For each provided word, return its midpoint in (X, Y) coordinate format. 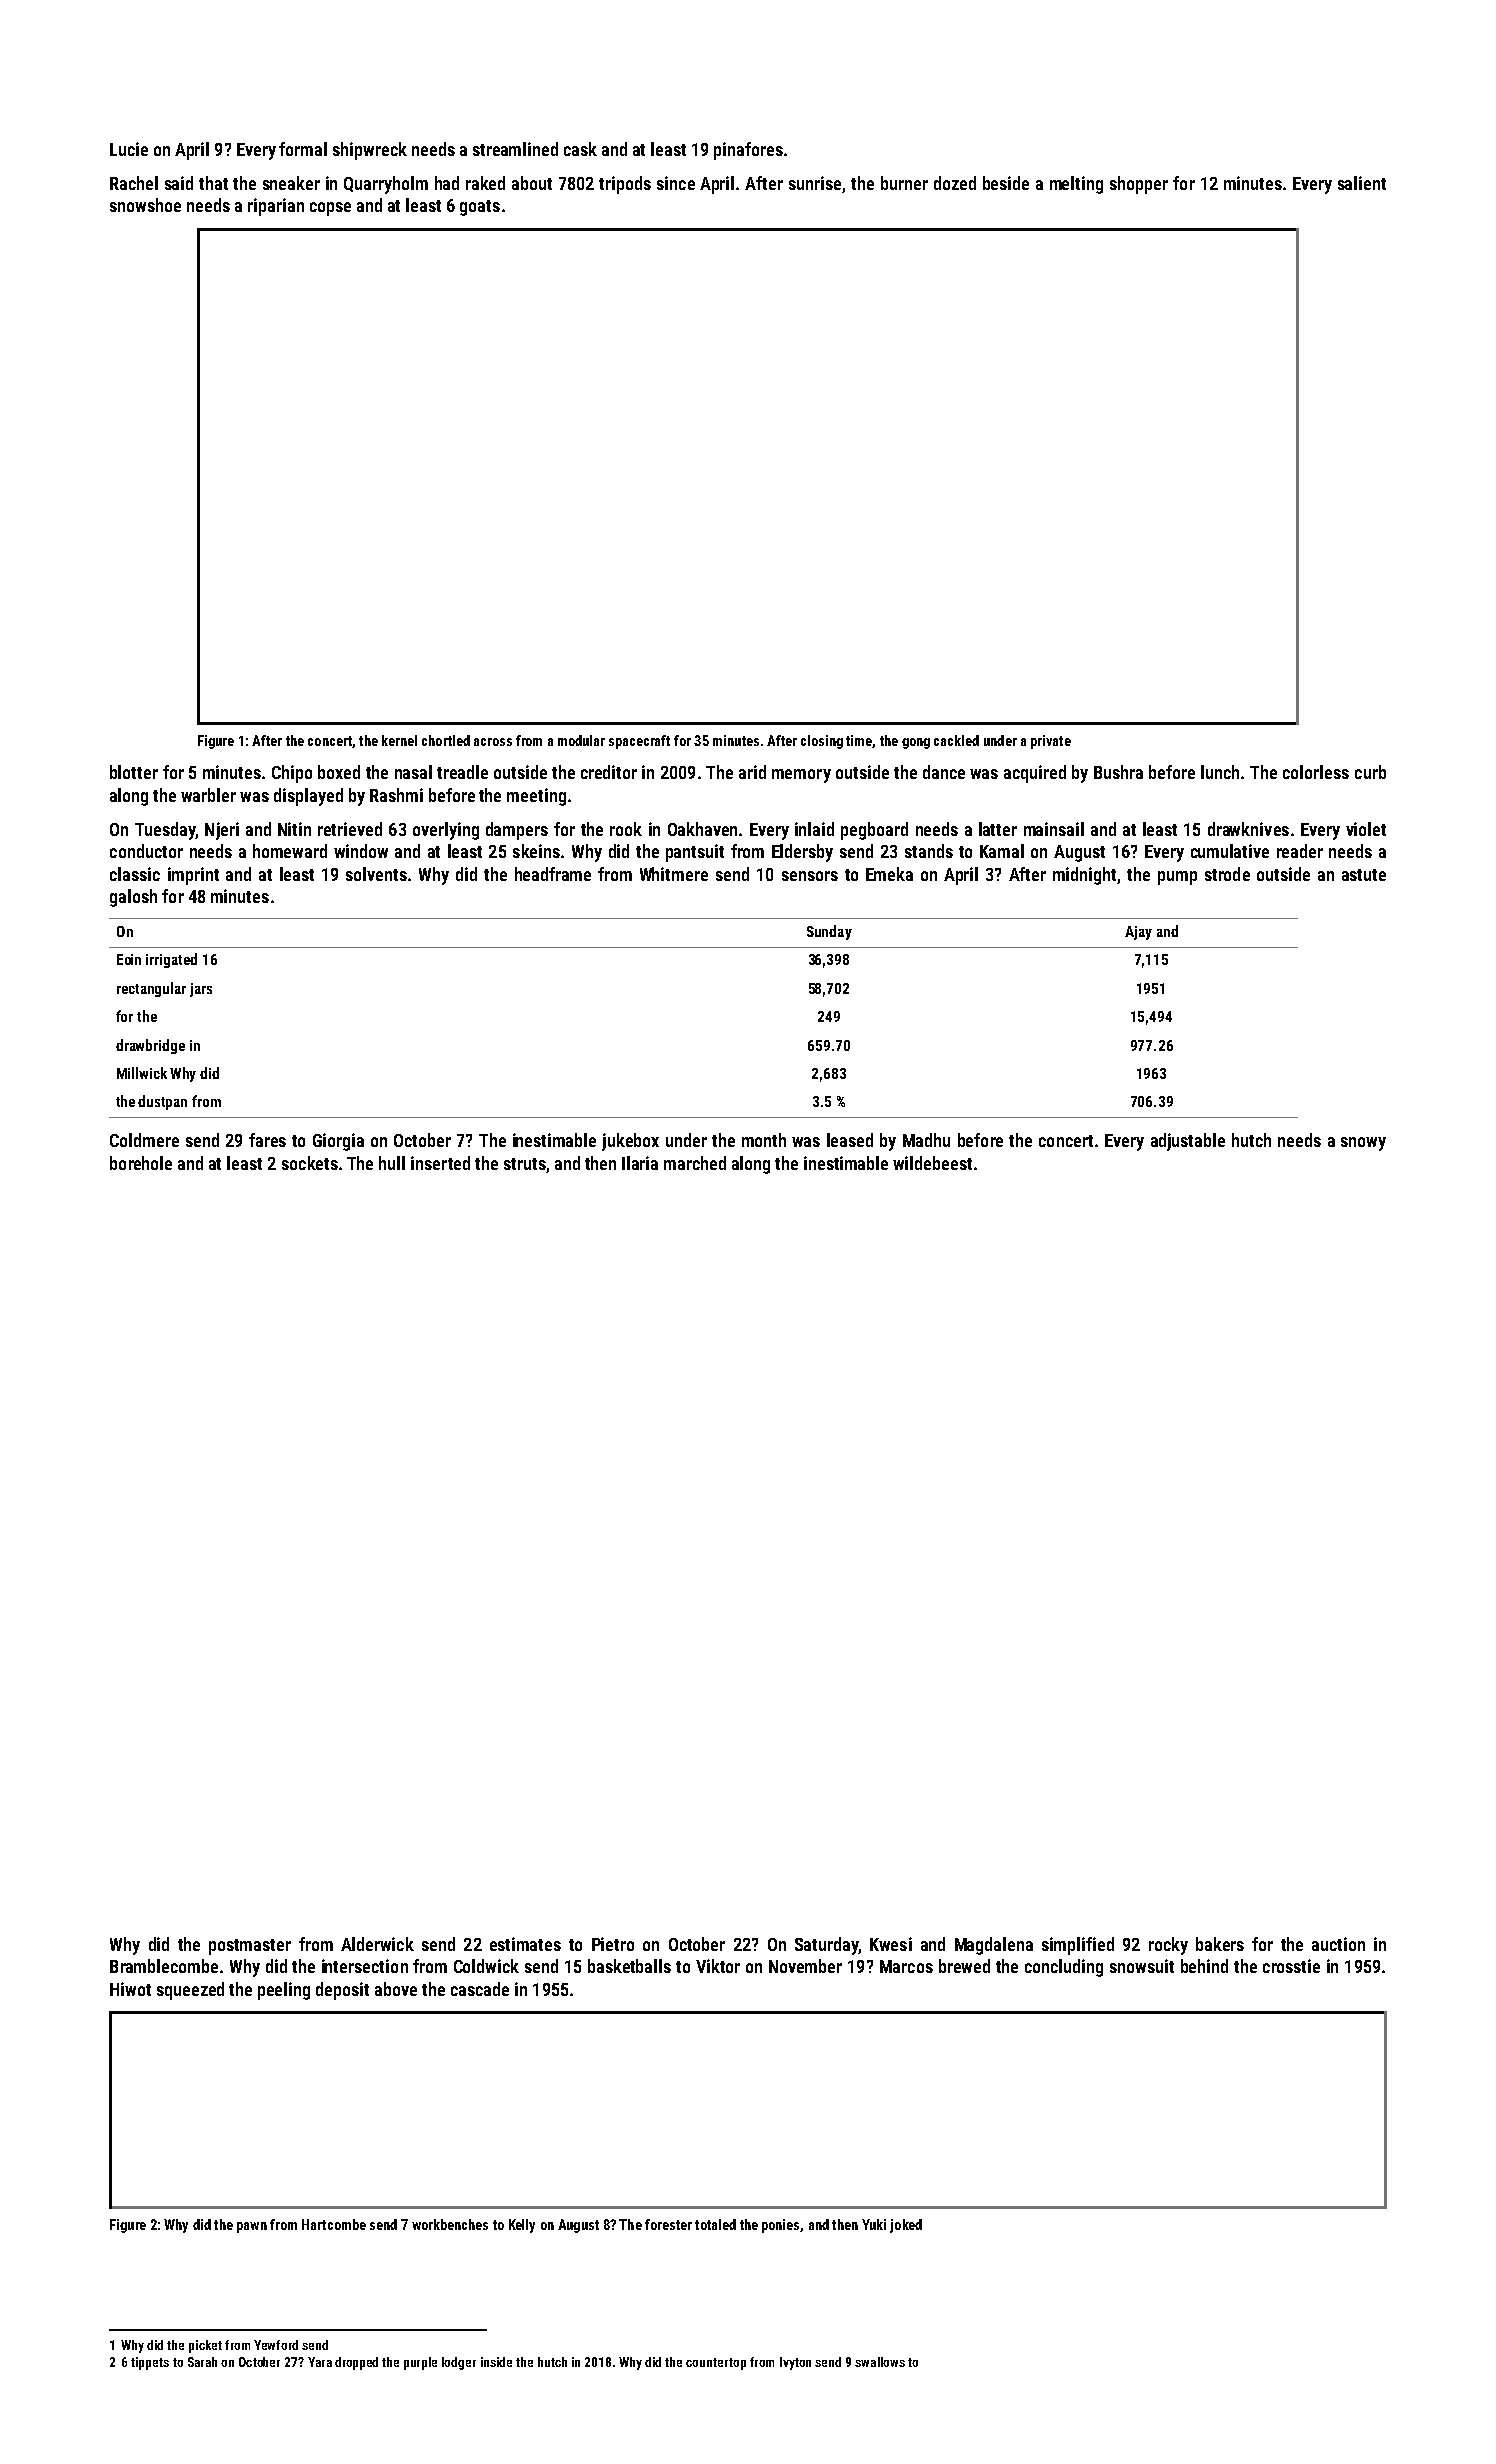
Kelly (522, 2226)
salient (1362, 183)
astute (1364, 875)
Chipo (292, 774)
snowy (1363, 1144)
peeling (284, 1991)
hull (392, 1163)
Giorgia (338, 1142)
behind (1204, 1966)
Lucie (129, 149)
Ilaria (640, 1163)
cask (580, 149)
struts (525, 1164)
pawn (252, 2227)
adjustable (1188, 1142)
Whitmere (674, 874)
